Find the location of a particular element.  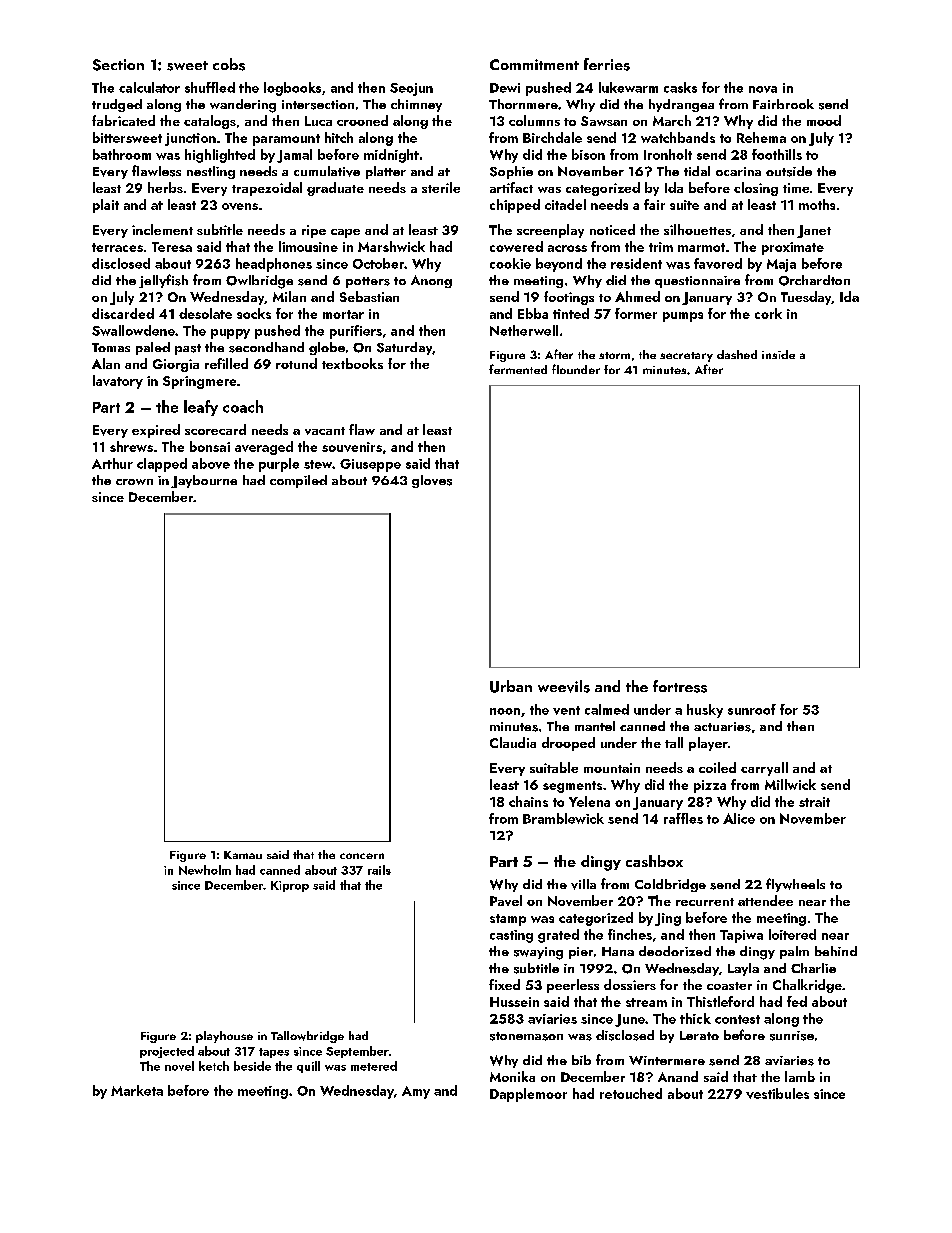

Marketa is located at coordinates (137, 1090).
